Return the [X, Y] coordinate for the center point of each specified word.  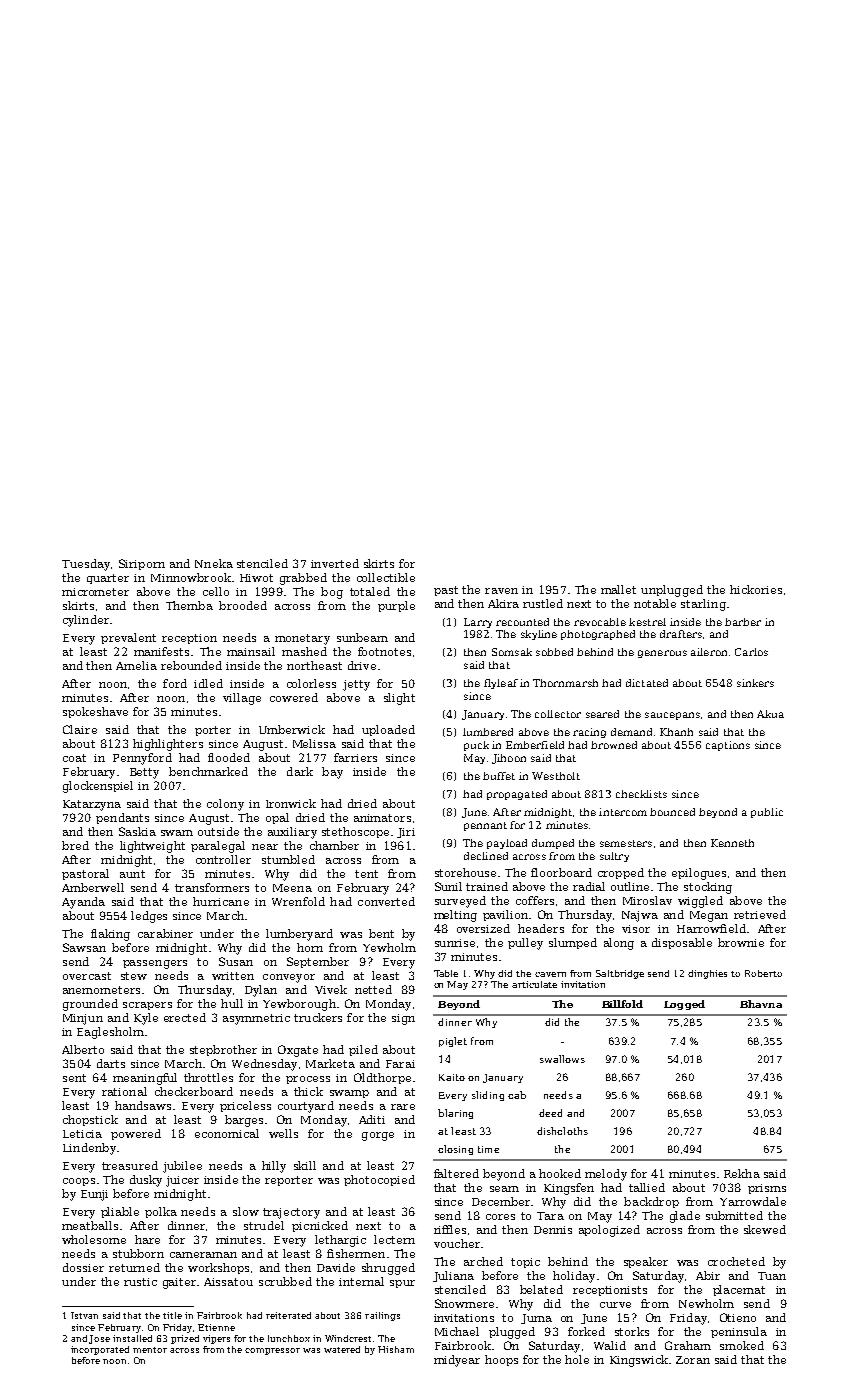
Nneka [214, 563]
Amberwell [93, 887]
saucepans [672, 716]
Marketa [330, 1063]
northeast [314, 665]
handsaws [143, 1105]
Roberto [763, 973]
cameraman [203, 1255]
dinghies [707, 974]
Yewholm [389, 947]
